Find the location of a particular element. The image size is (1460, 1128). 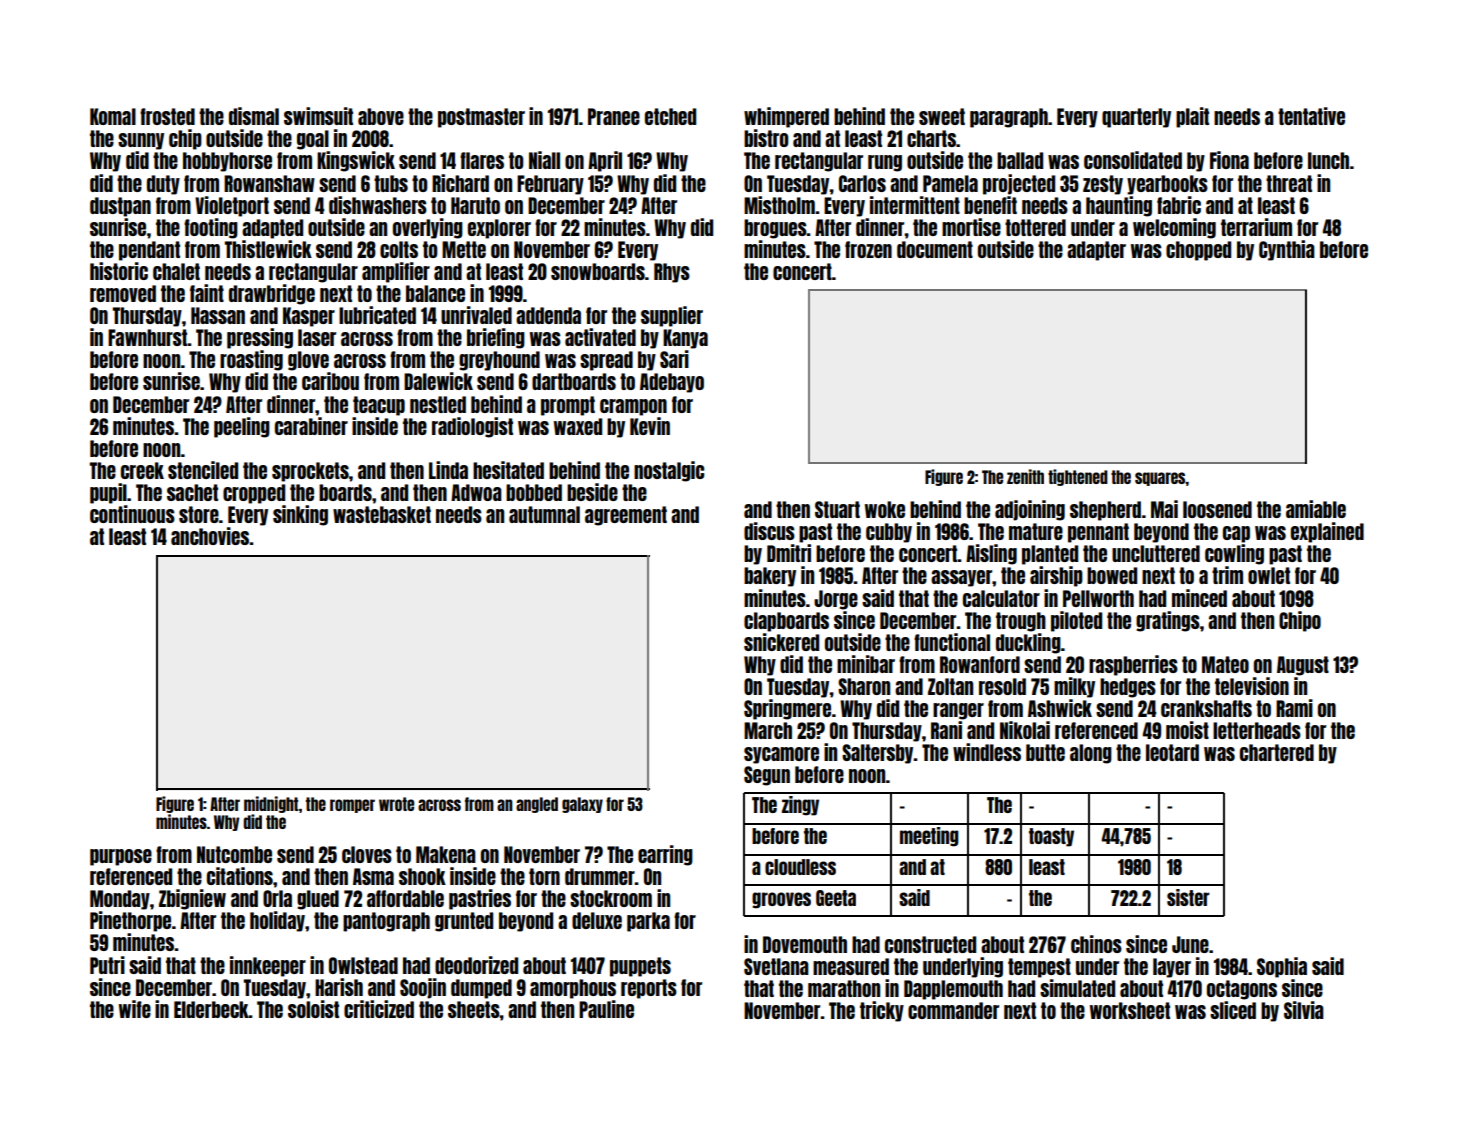

anchovies is located at coordinates (210, 536).
